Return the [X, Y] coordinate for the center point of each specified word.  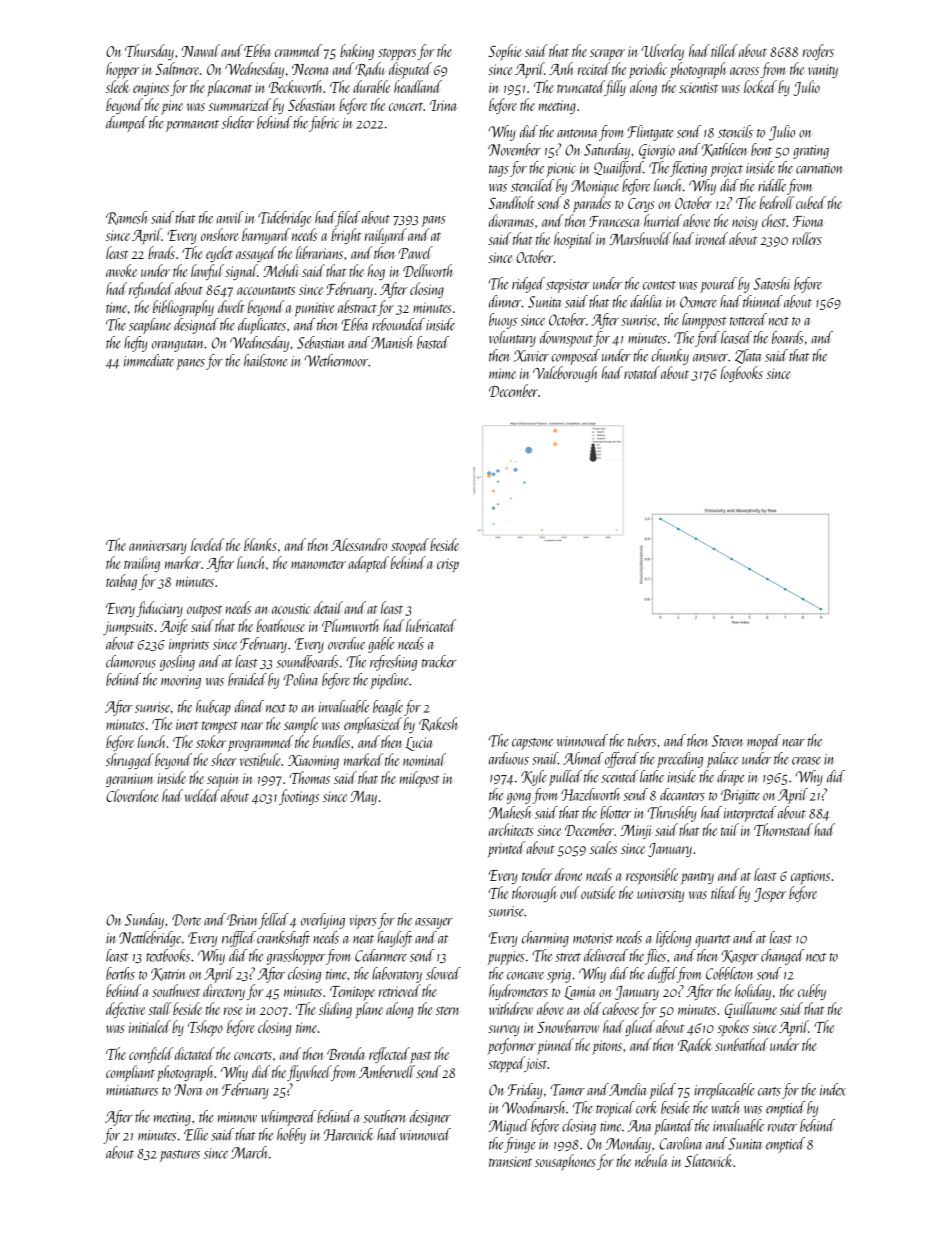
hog [376, 272]
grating [811, 152]
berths [120, 973]
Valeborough [565, 374]
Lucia [419, 744]
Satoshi [772, 283]
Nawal [201, 50]
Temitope [352, 993]
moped [764, 742]
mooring [181, 682]
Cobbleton [730, 973]
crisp [448, 565]
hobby [291, 1136]
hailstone [266, 360]
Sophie [504, 52]
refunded [151, 290]
